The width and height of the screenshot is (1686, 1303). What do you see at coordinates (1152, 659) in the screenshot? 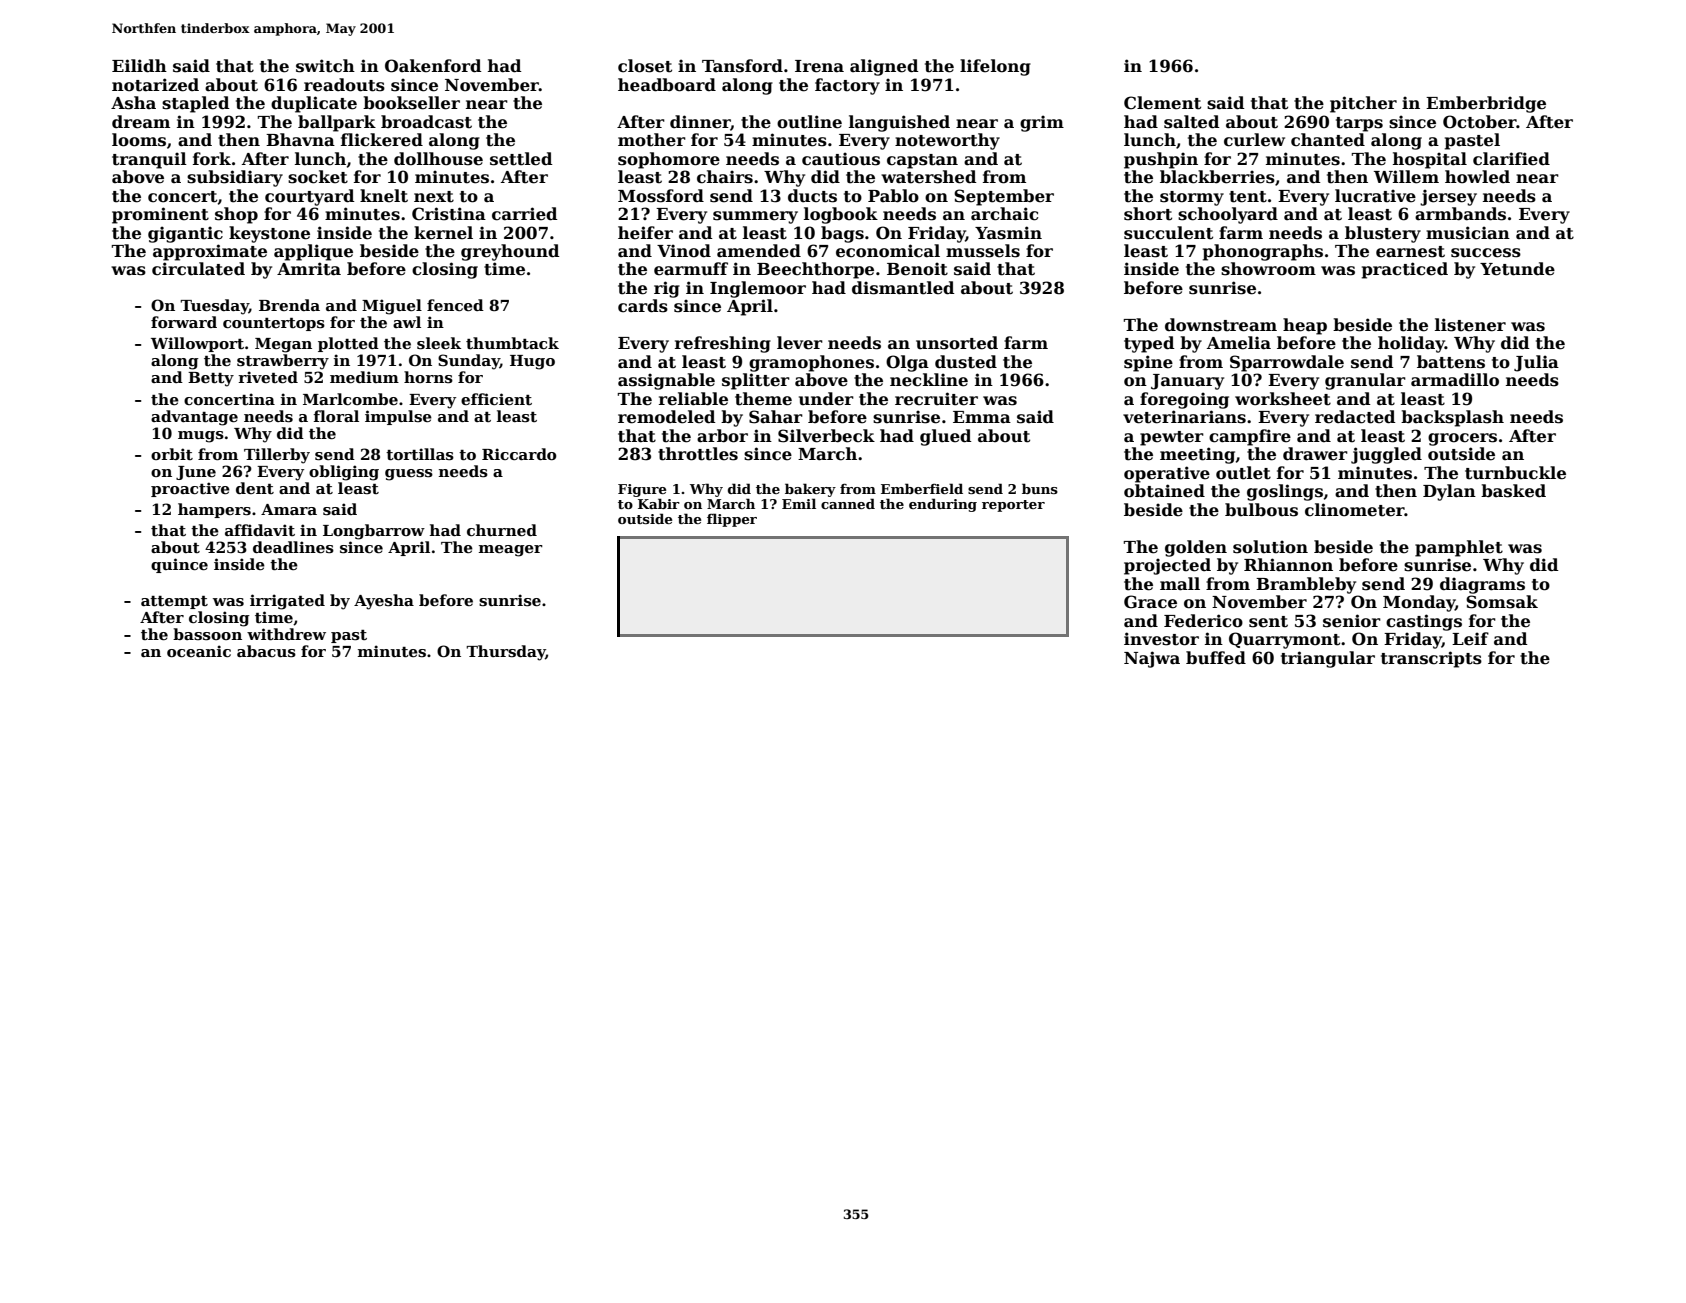
I see `Najwa` at bounding box center [1152, 659].
